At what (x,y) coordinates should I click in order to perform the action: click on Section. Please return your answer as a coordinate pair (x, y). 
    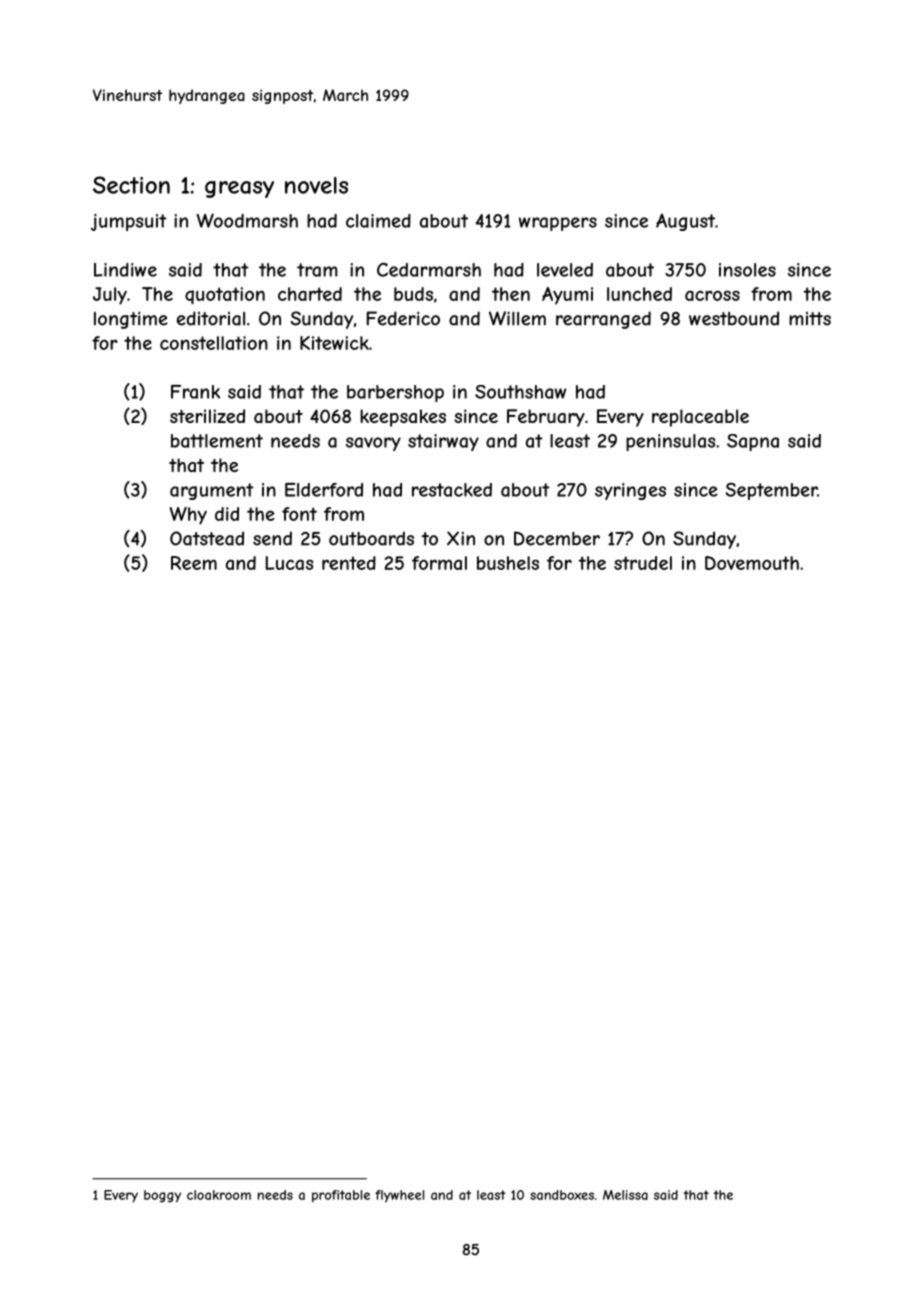
    Looking at the image, I should click on (131, 185).
